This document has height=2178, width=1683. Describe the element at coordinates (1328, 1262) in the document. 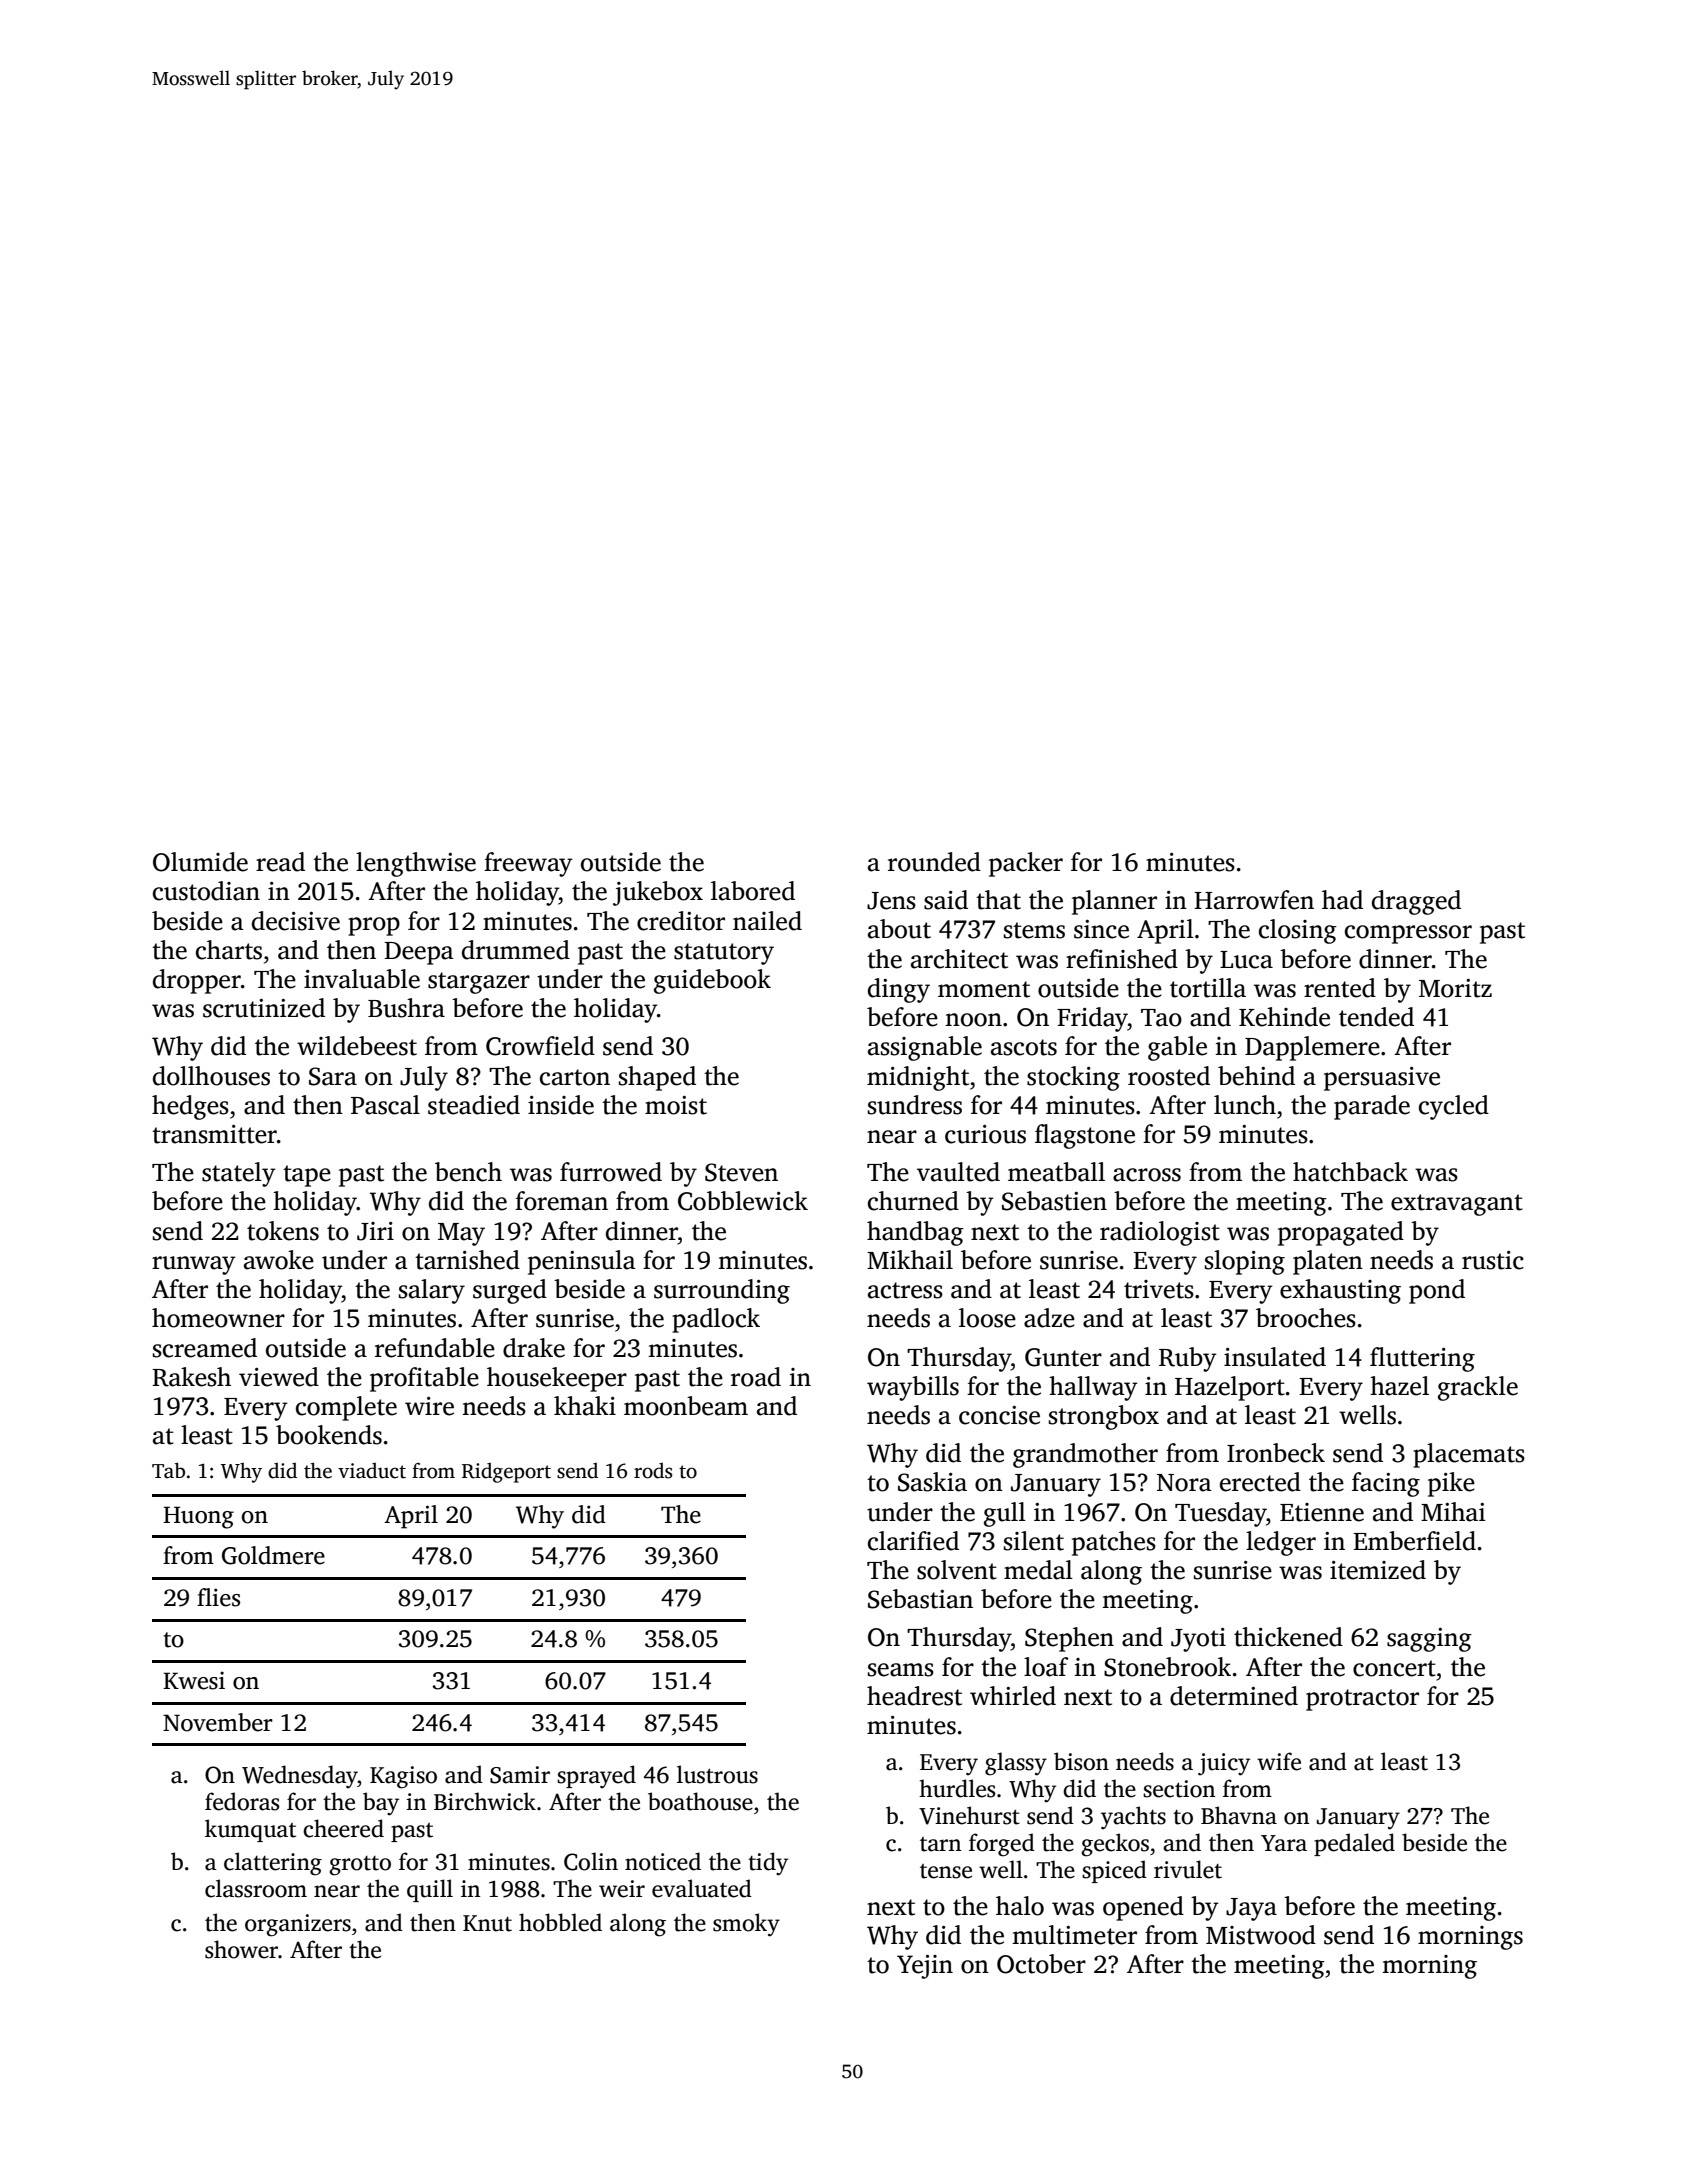

I see `platen` at that location.
